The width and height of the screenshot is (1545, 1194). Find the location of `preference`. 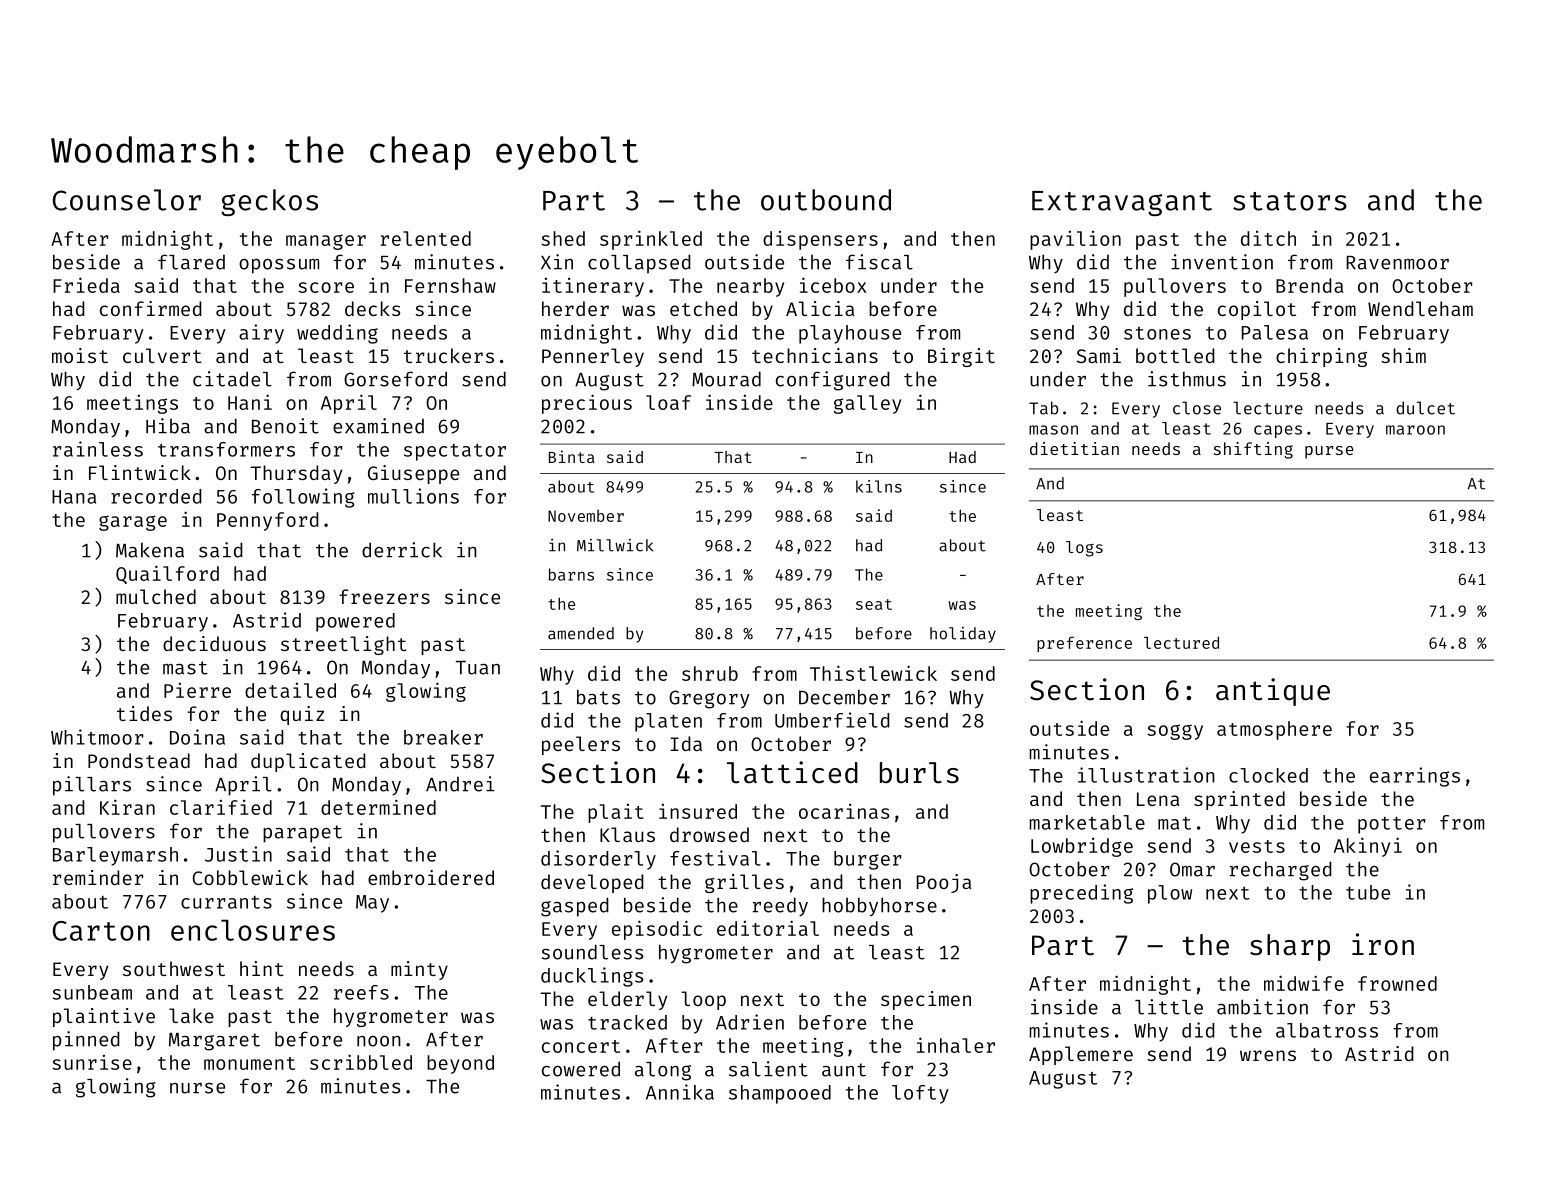

preference is located at coordinates (1084, 644).
